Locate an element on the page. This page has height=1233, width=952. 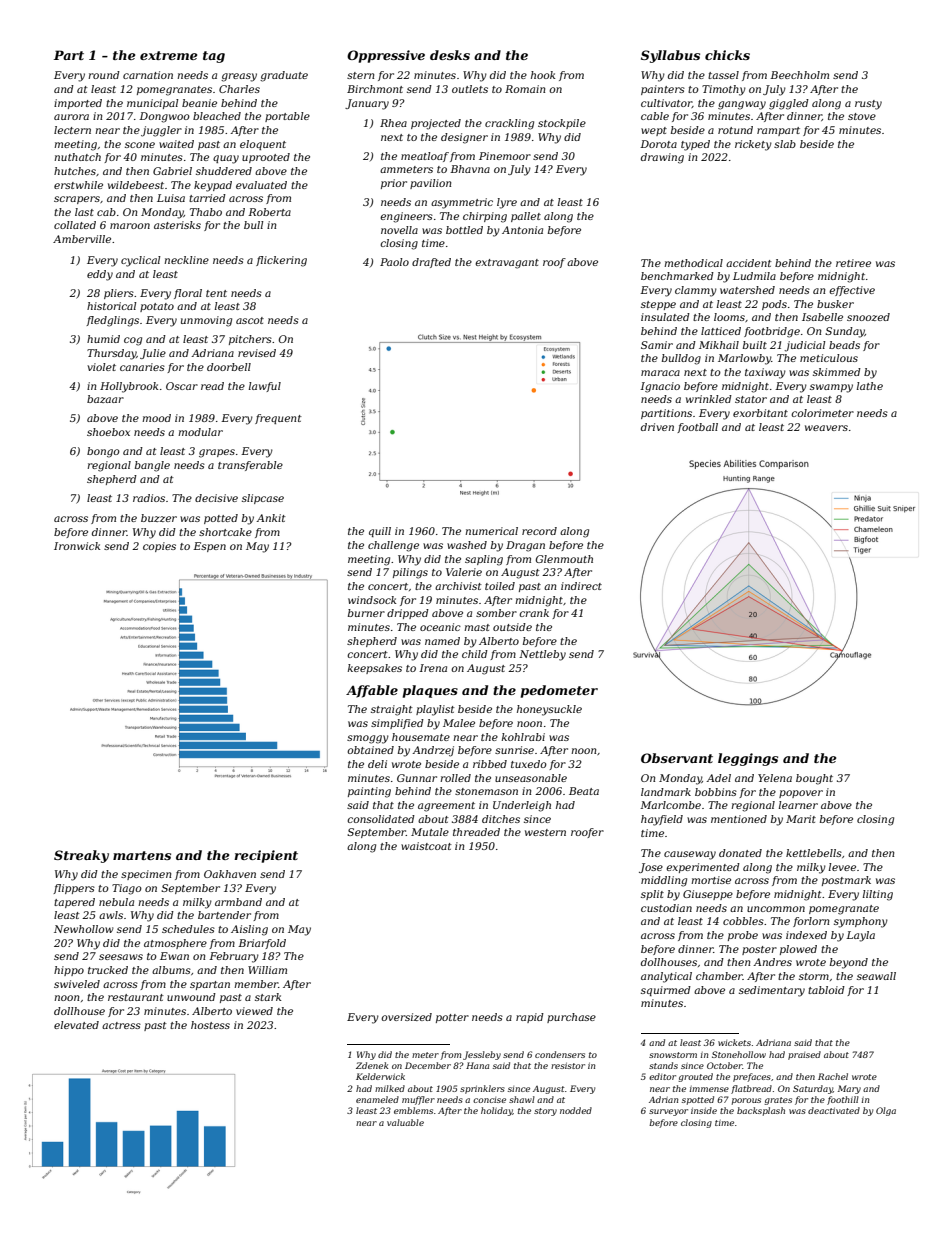
aurora is located at coordinates (71, 117).
